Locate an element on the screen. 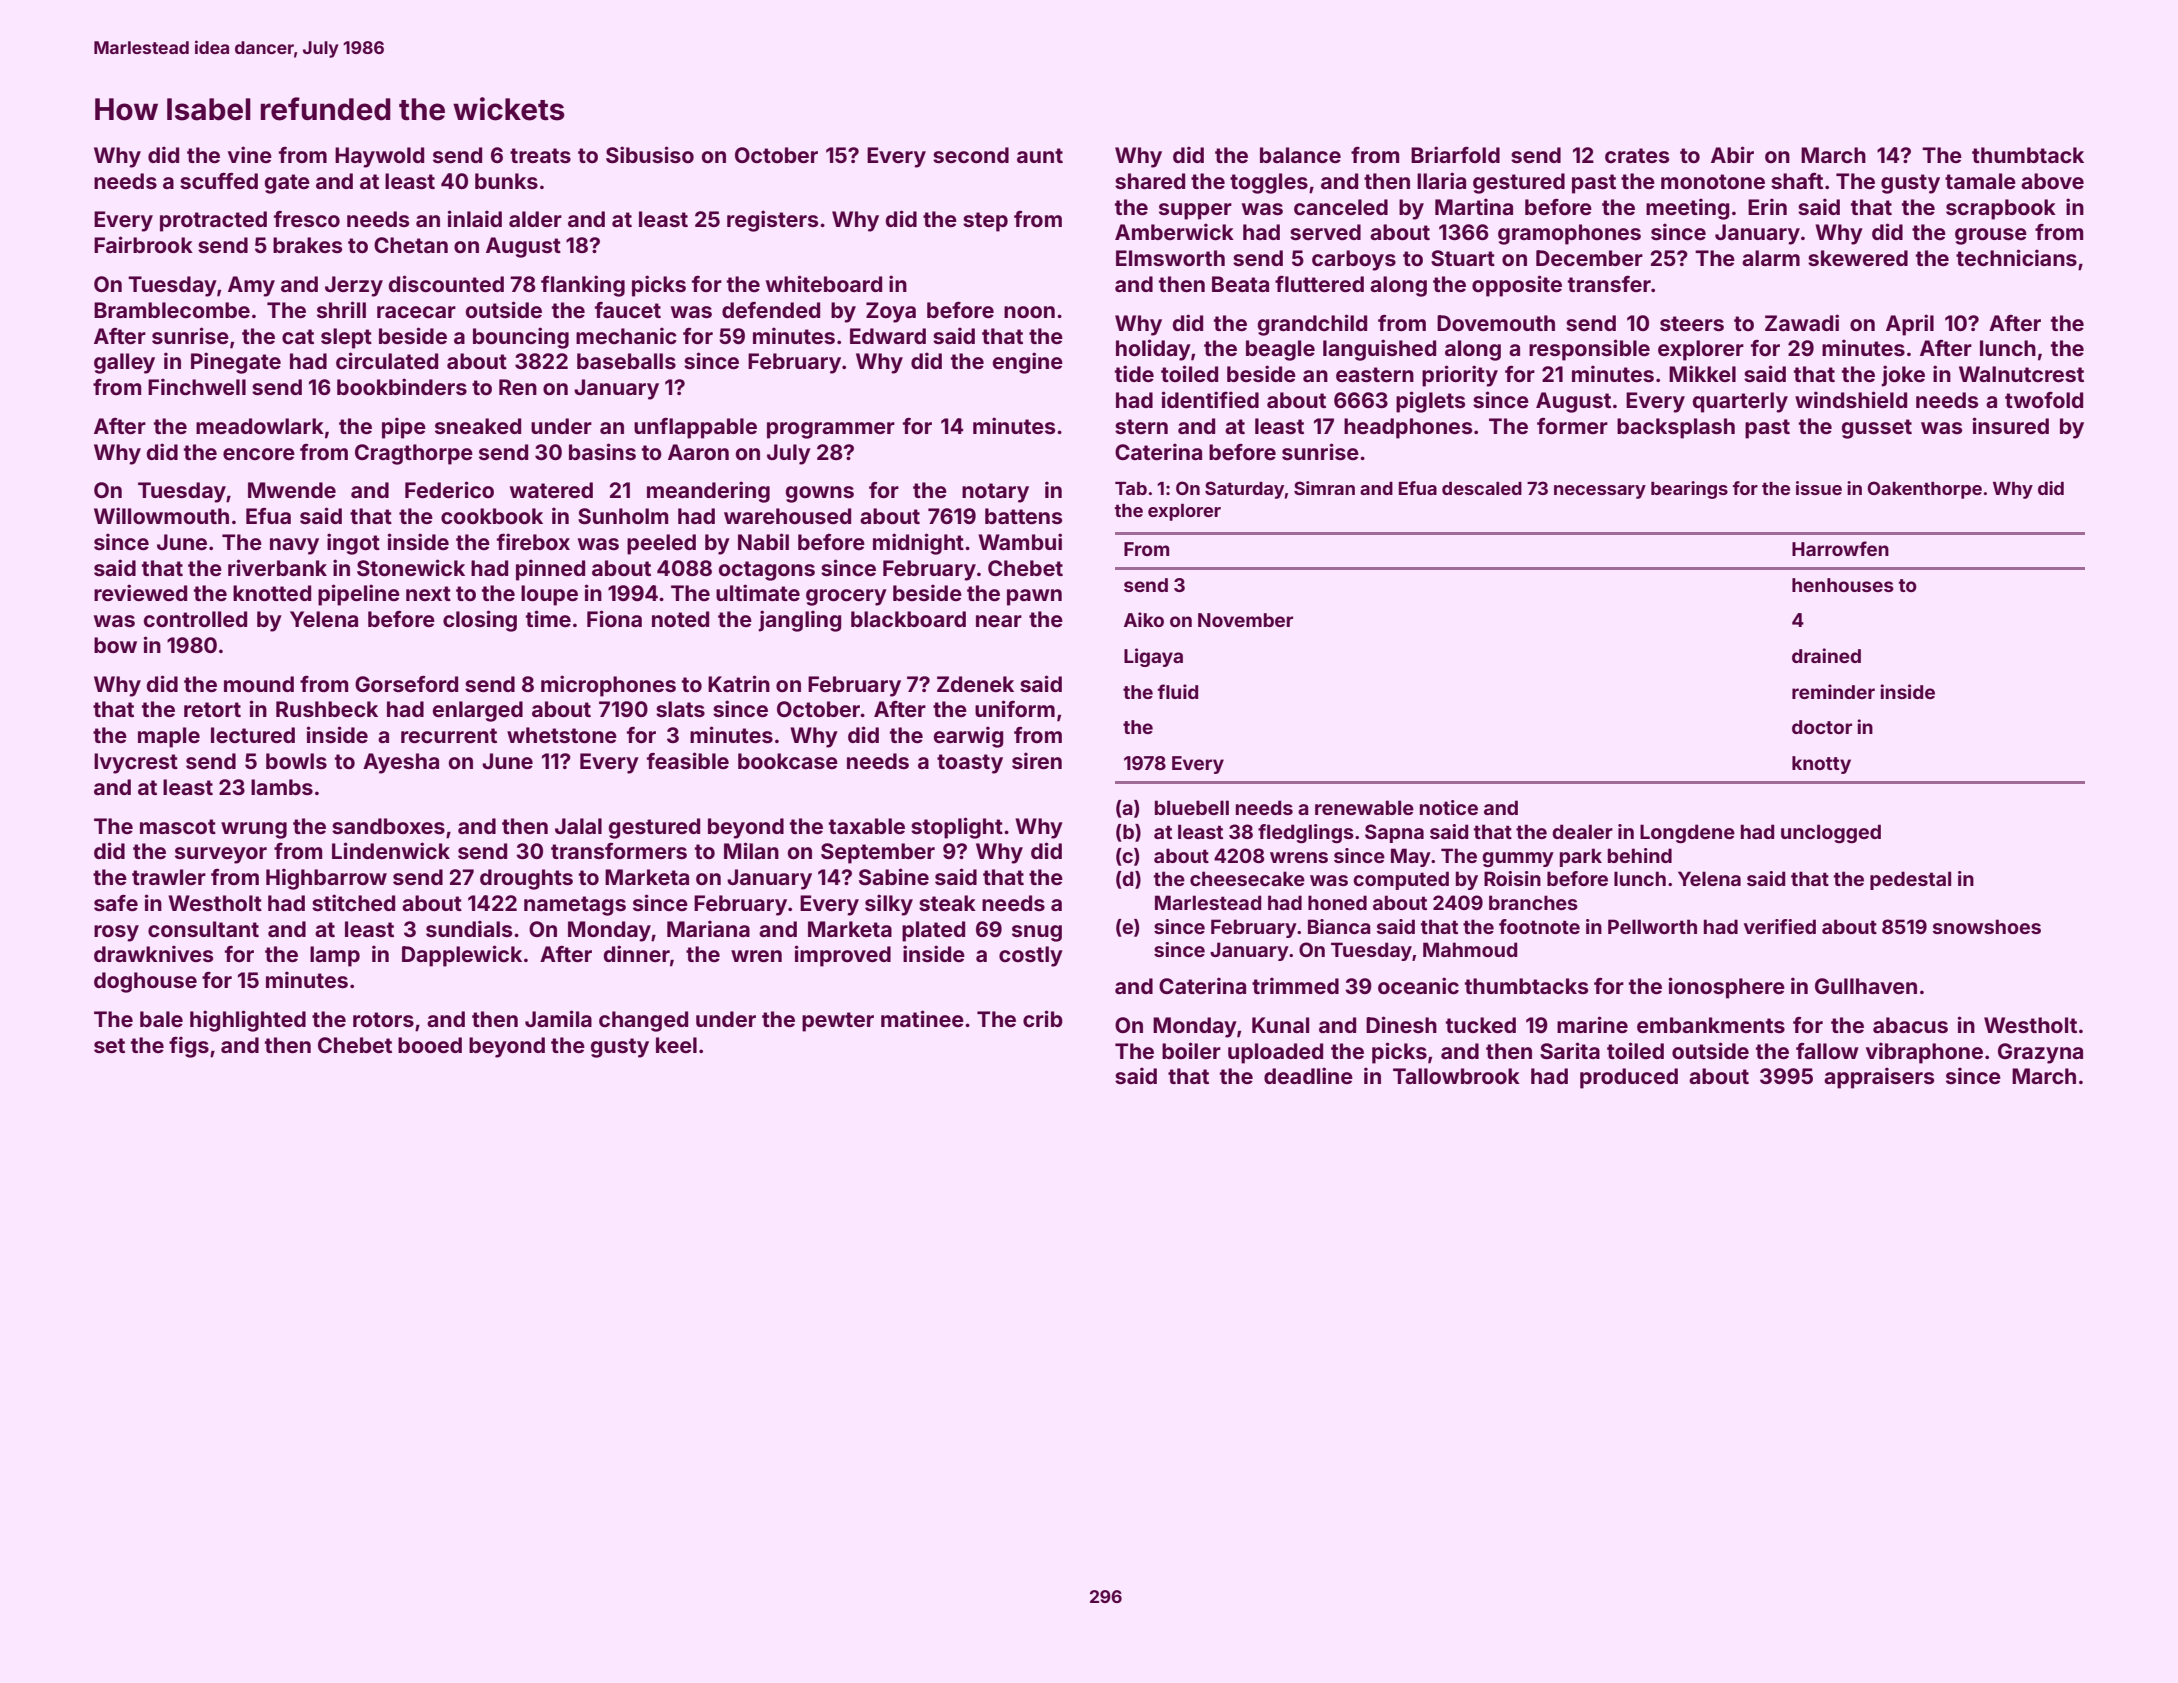 The height and width of the screenshot is (1683, 2178). Sibusiso is located at coordinates (650, 155).
